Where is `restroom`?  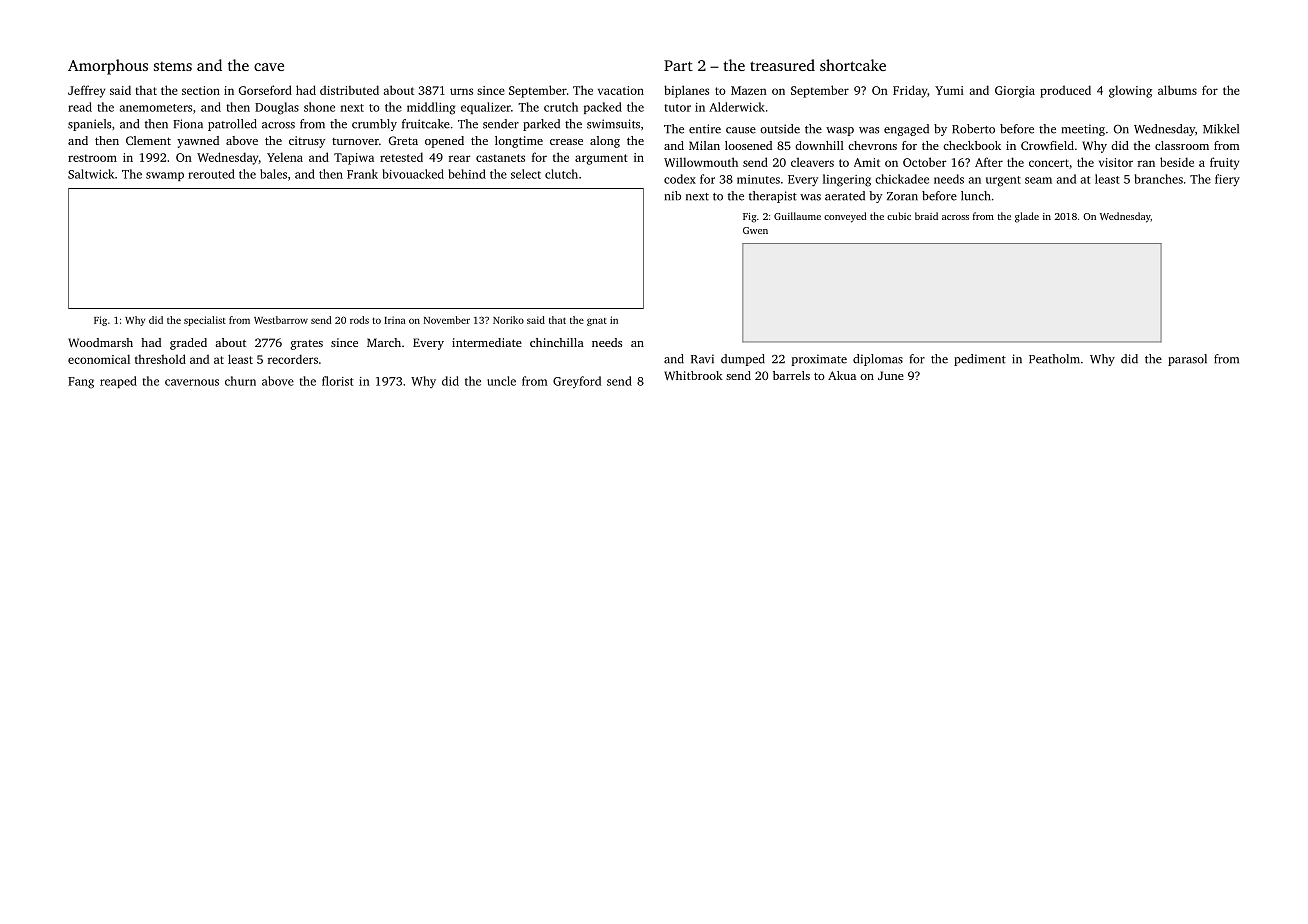
restroom is located at coordinates (92, 158).
